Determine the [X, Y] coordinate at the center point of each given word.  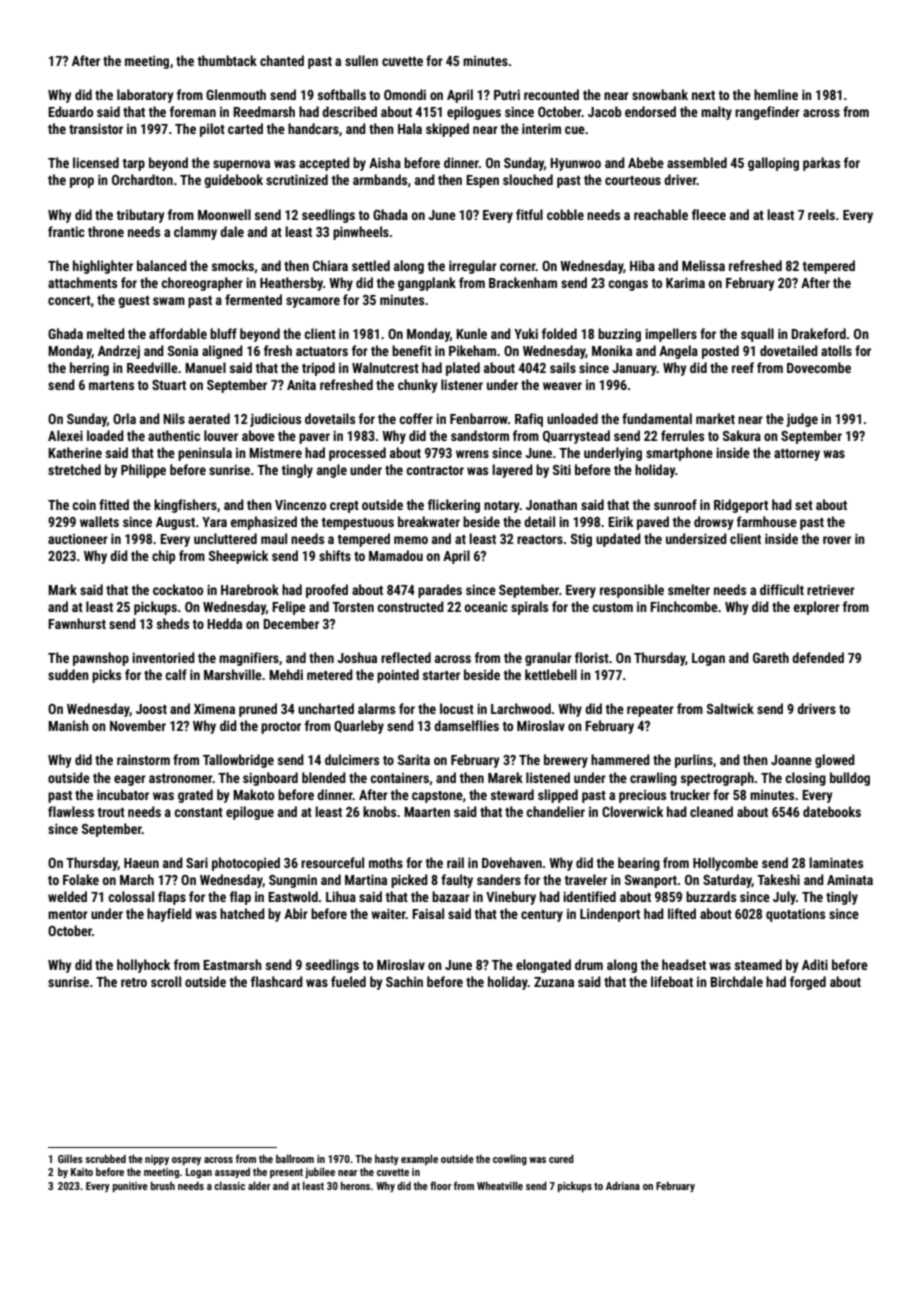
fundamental [657, 418]
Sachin [404, 981]
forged [808, 983]
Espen [482, 181]
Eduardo [70, 111]
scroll [166, 981]
